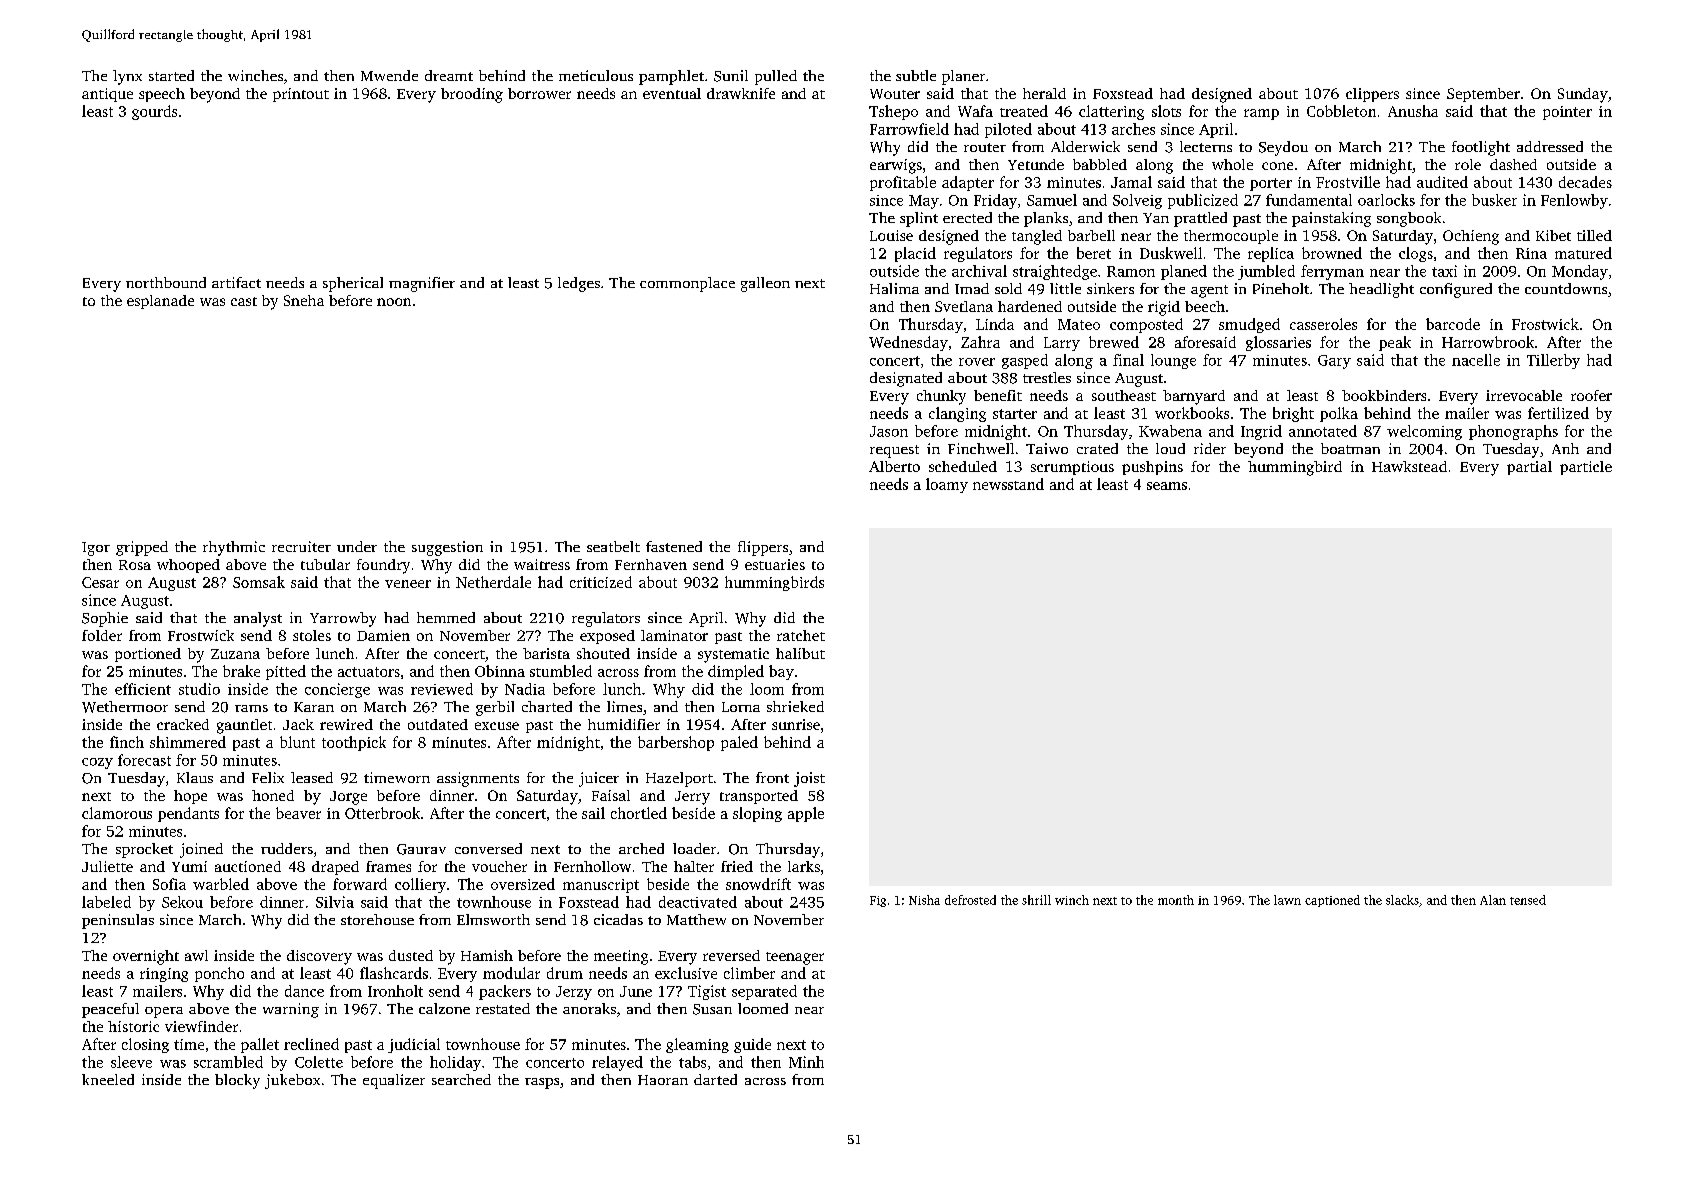  Describe the element at coordinates (736, 672) in the screenshot. I see `dimpled` at that location.
